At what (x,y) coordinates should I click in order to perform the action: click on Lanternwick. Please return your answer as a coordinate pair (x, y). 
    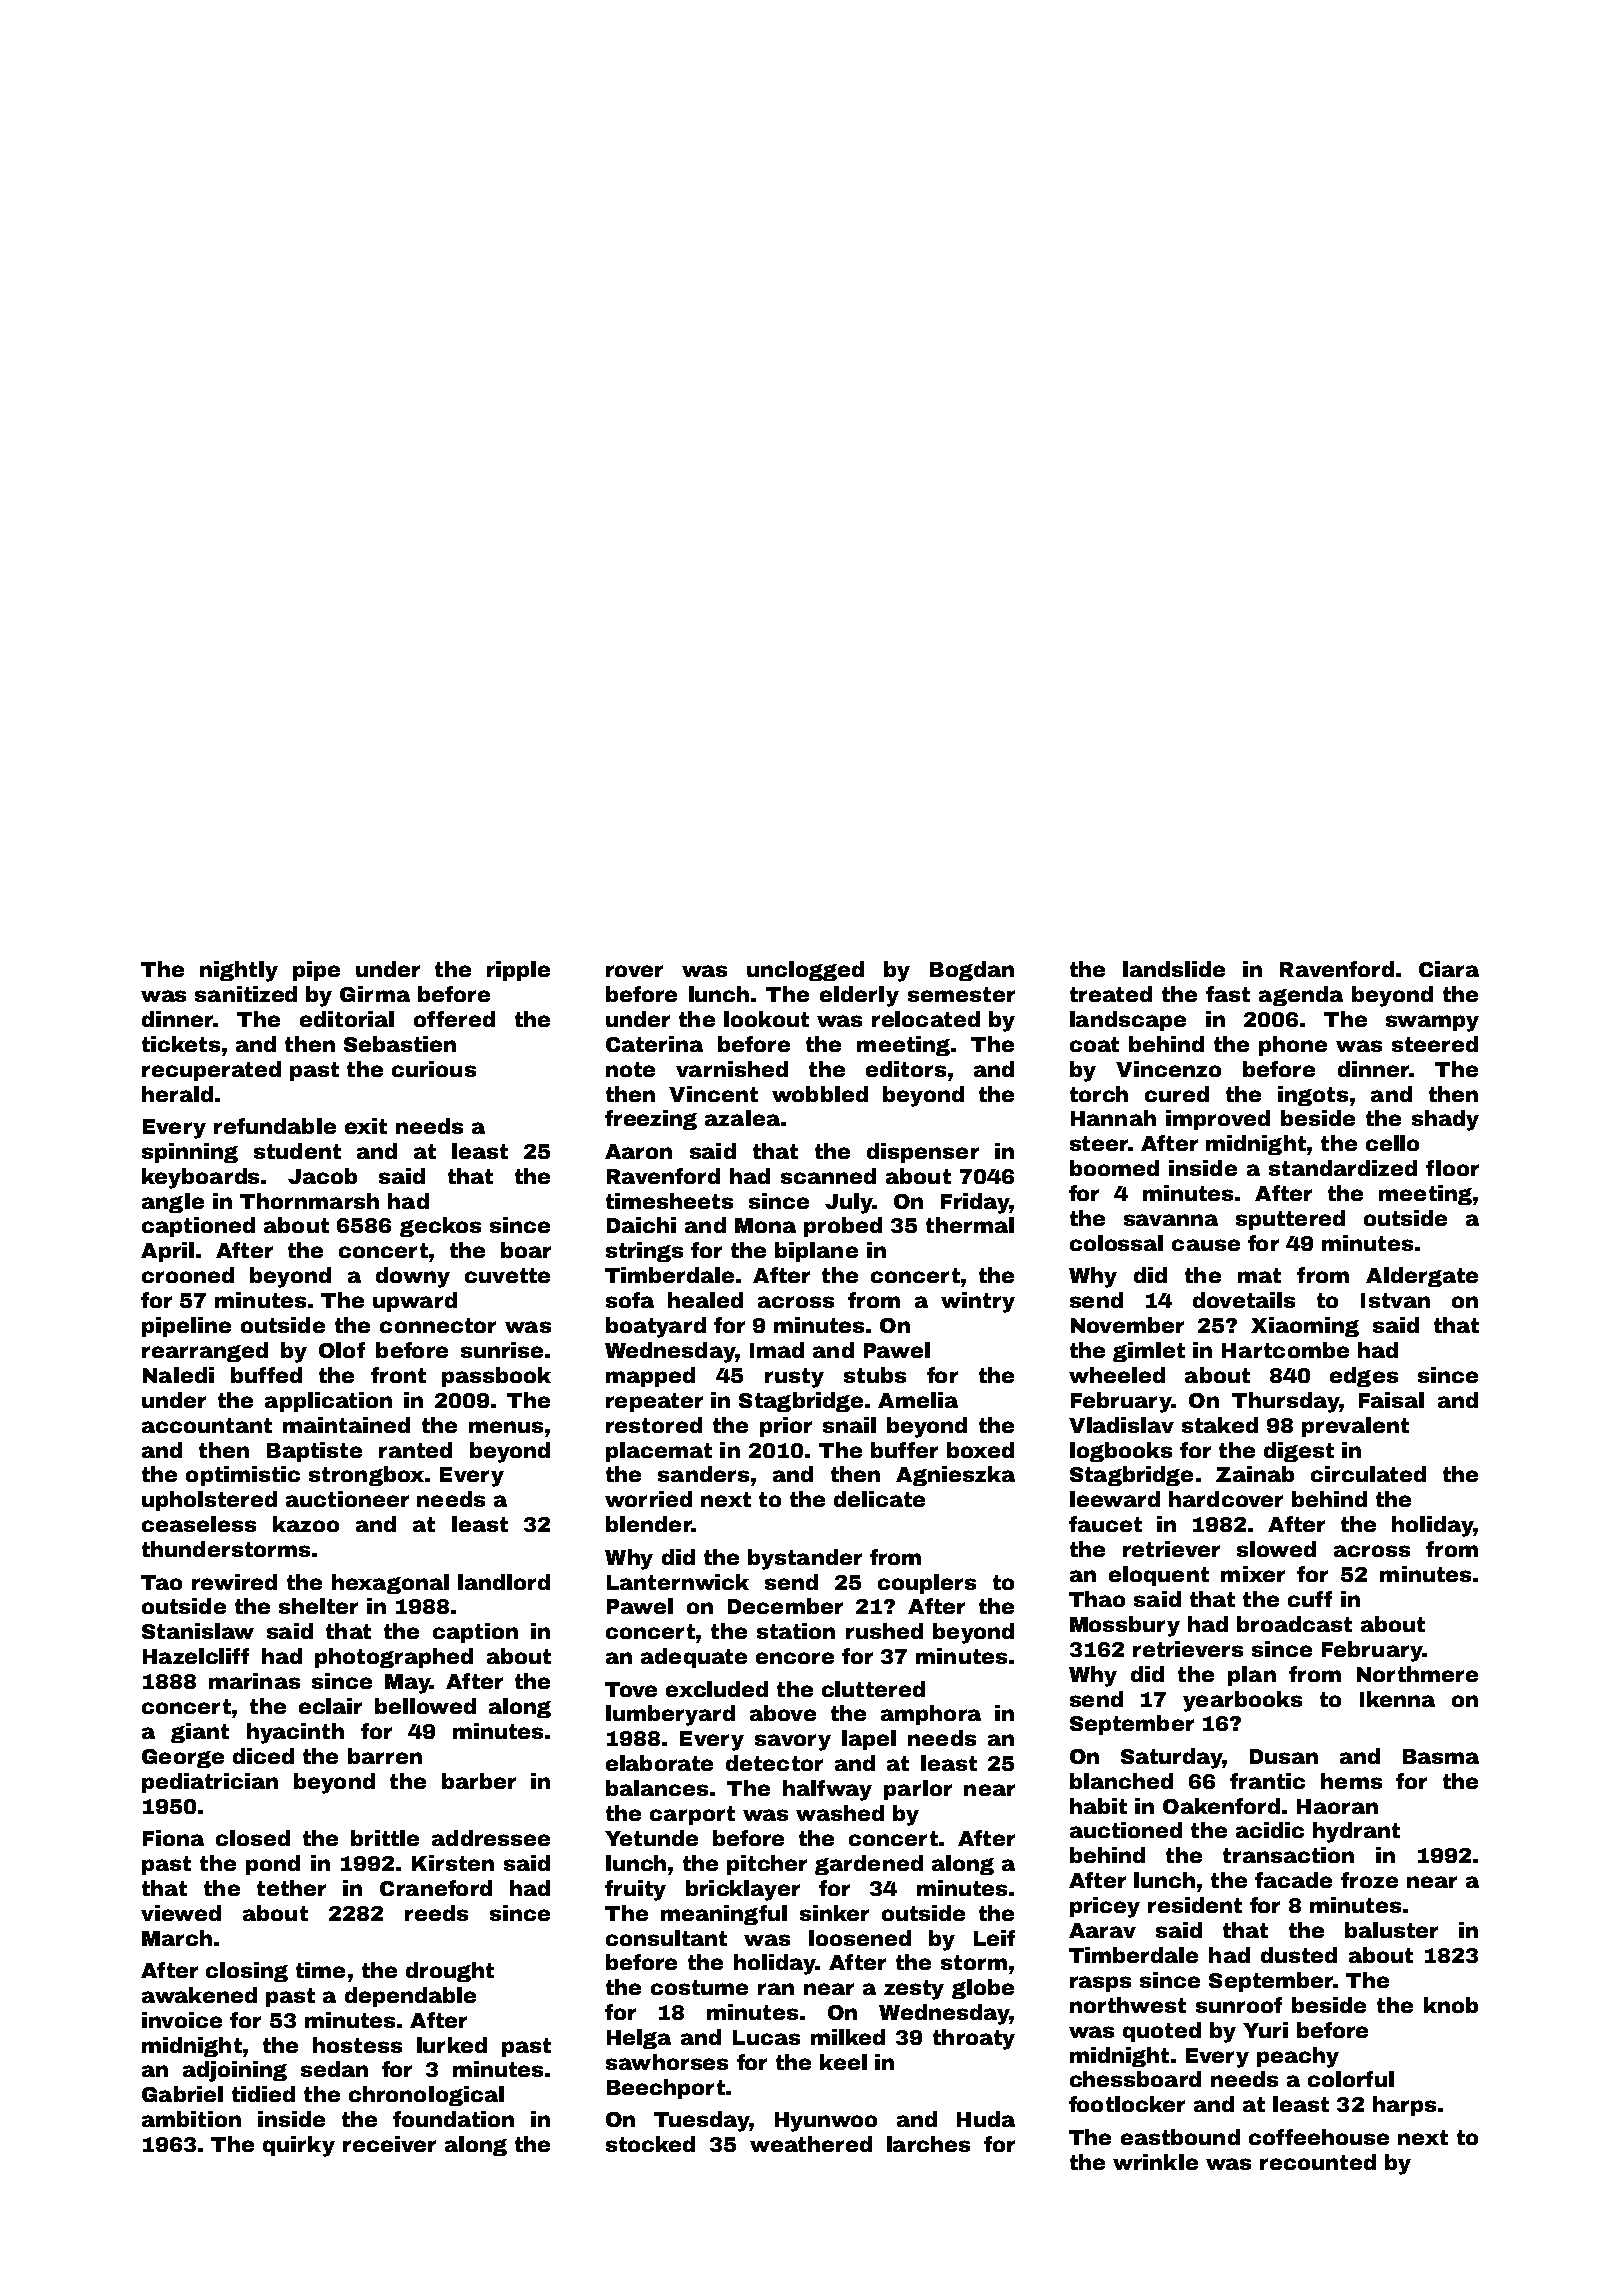
    Looking at the image, I should click on (678, 1582).
